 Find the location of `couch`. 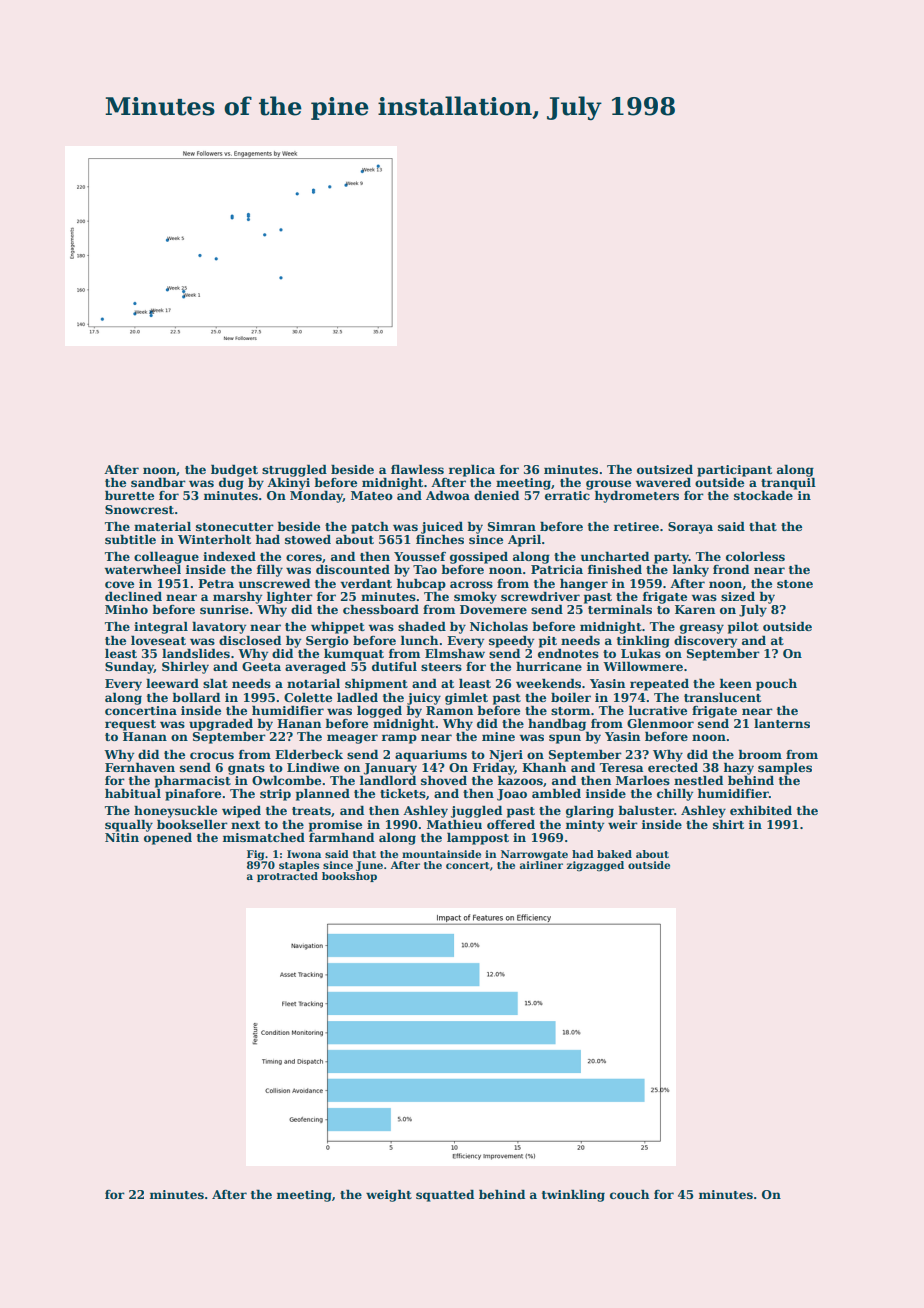

couch is located at coordinates (629, 1194).
